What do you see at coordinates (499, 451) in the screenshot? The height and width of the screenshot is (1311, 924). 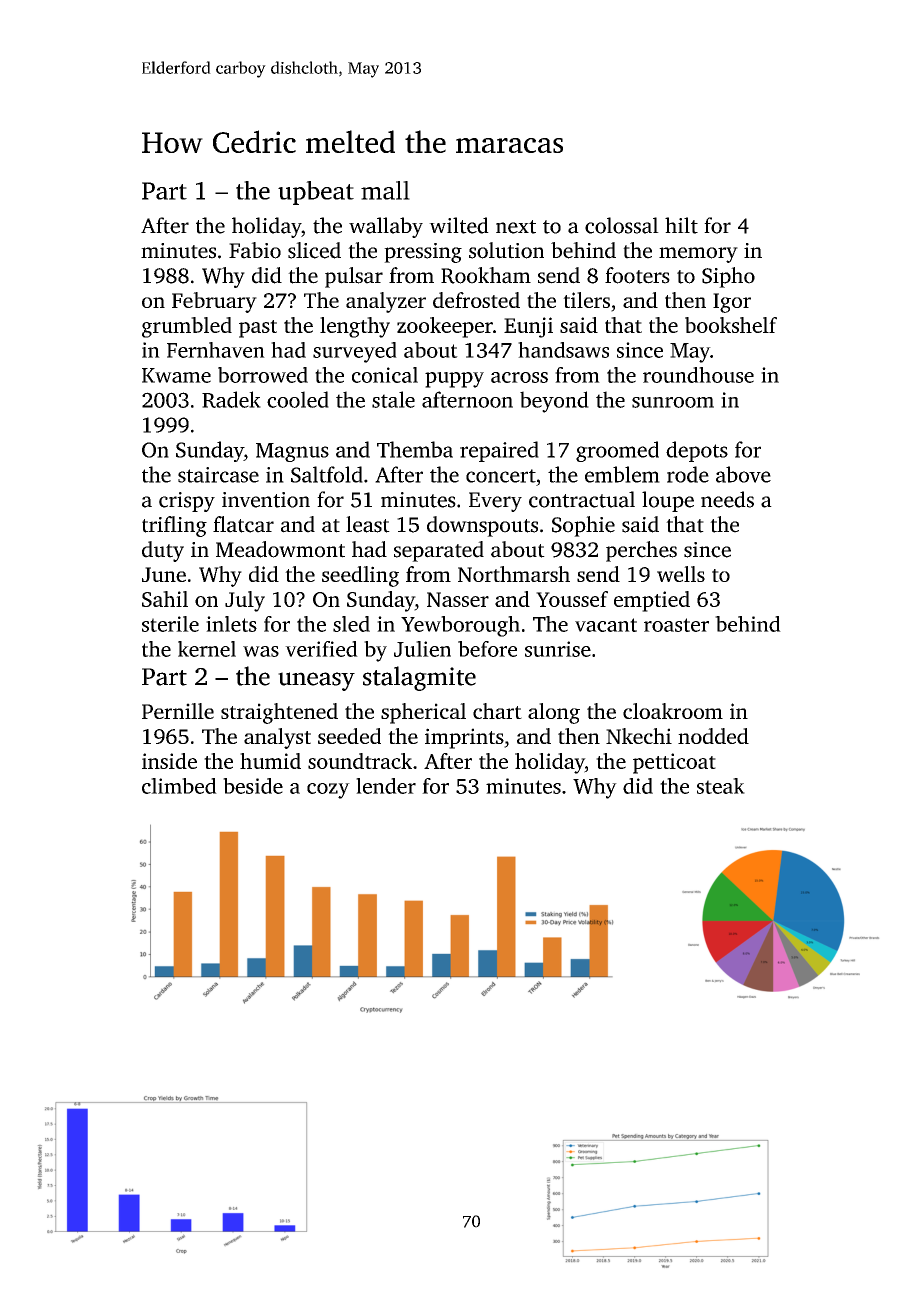 I see `repaired` at bounding box center [499, 451].
